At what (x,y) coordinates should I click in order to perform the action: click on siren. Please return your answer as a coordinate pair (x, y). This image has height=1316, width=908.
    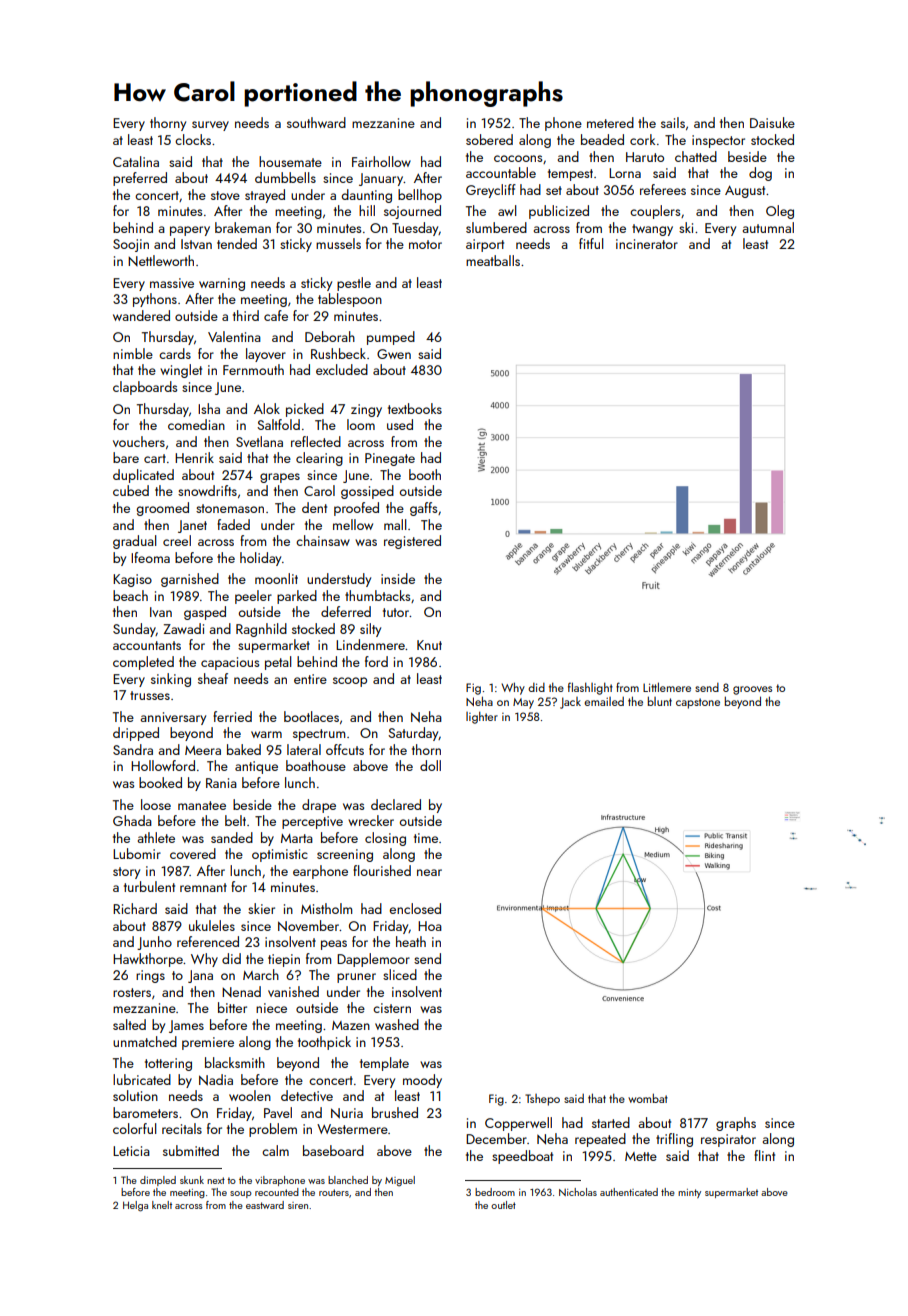
    Looking at the image, I should click on (298, 1205).
